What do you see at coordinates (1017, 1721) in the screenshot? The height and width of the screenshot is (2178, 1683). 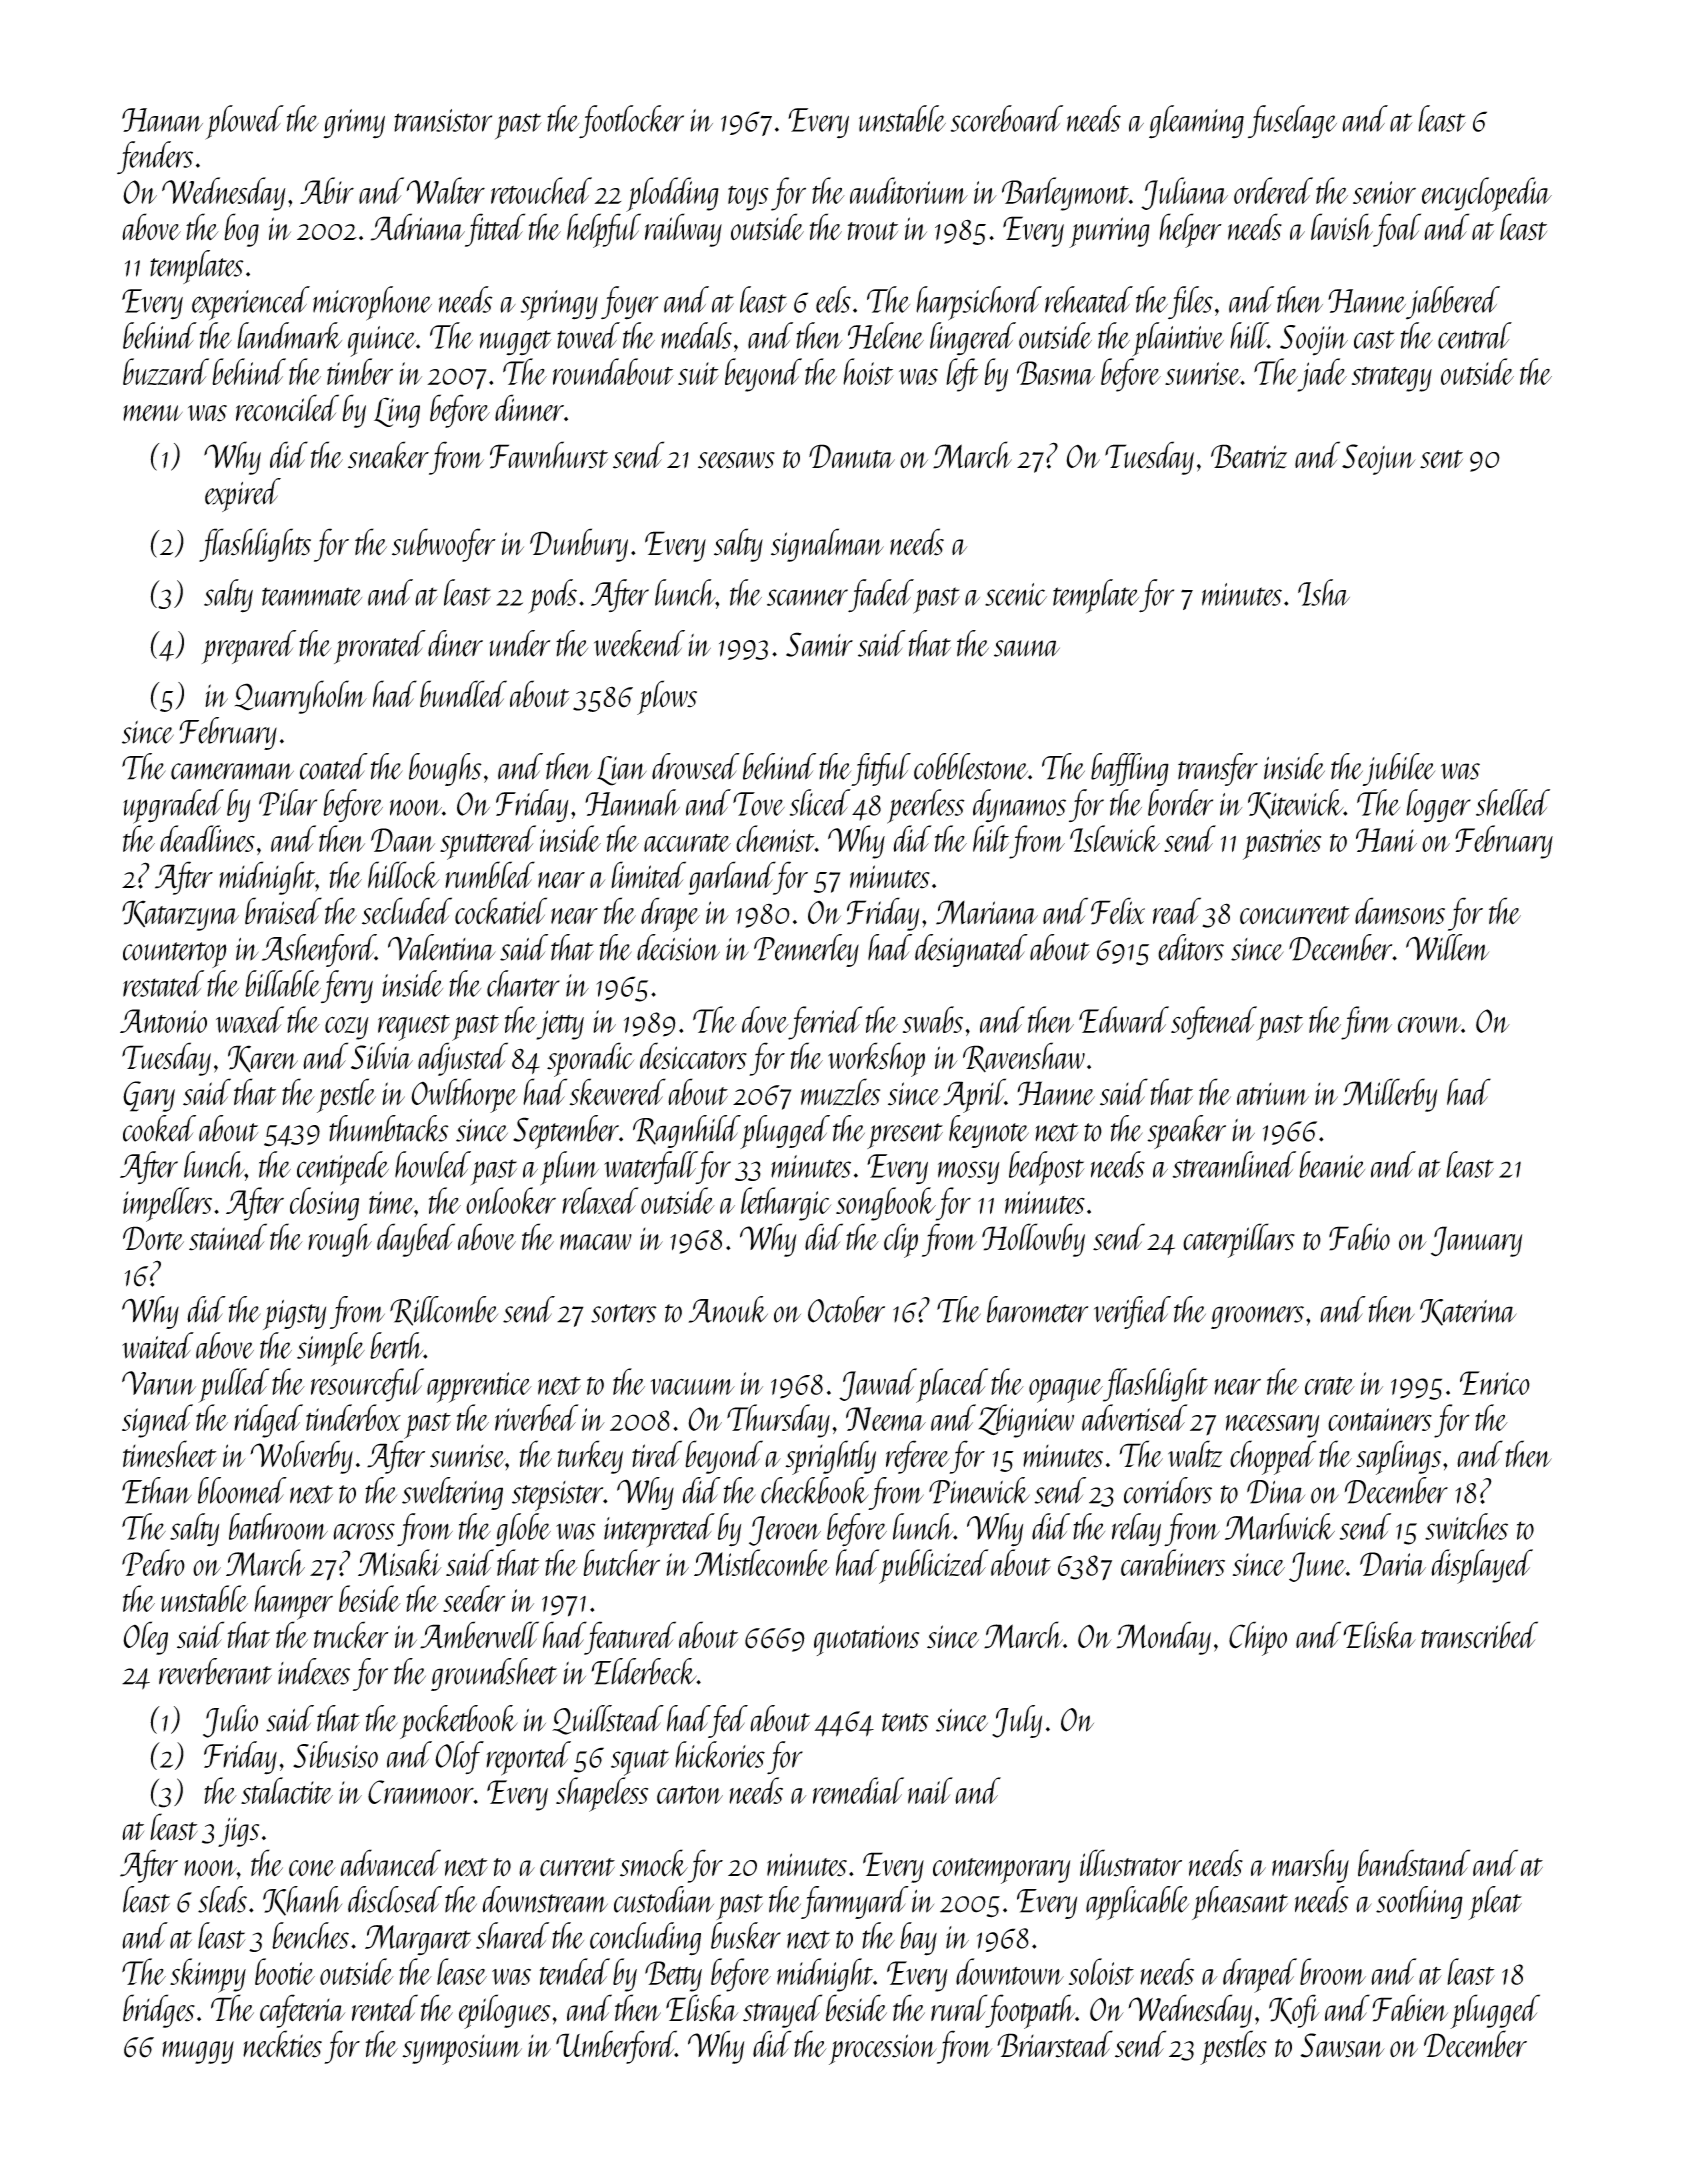 I see `July` at bounding box center [1017, 1721].
